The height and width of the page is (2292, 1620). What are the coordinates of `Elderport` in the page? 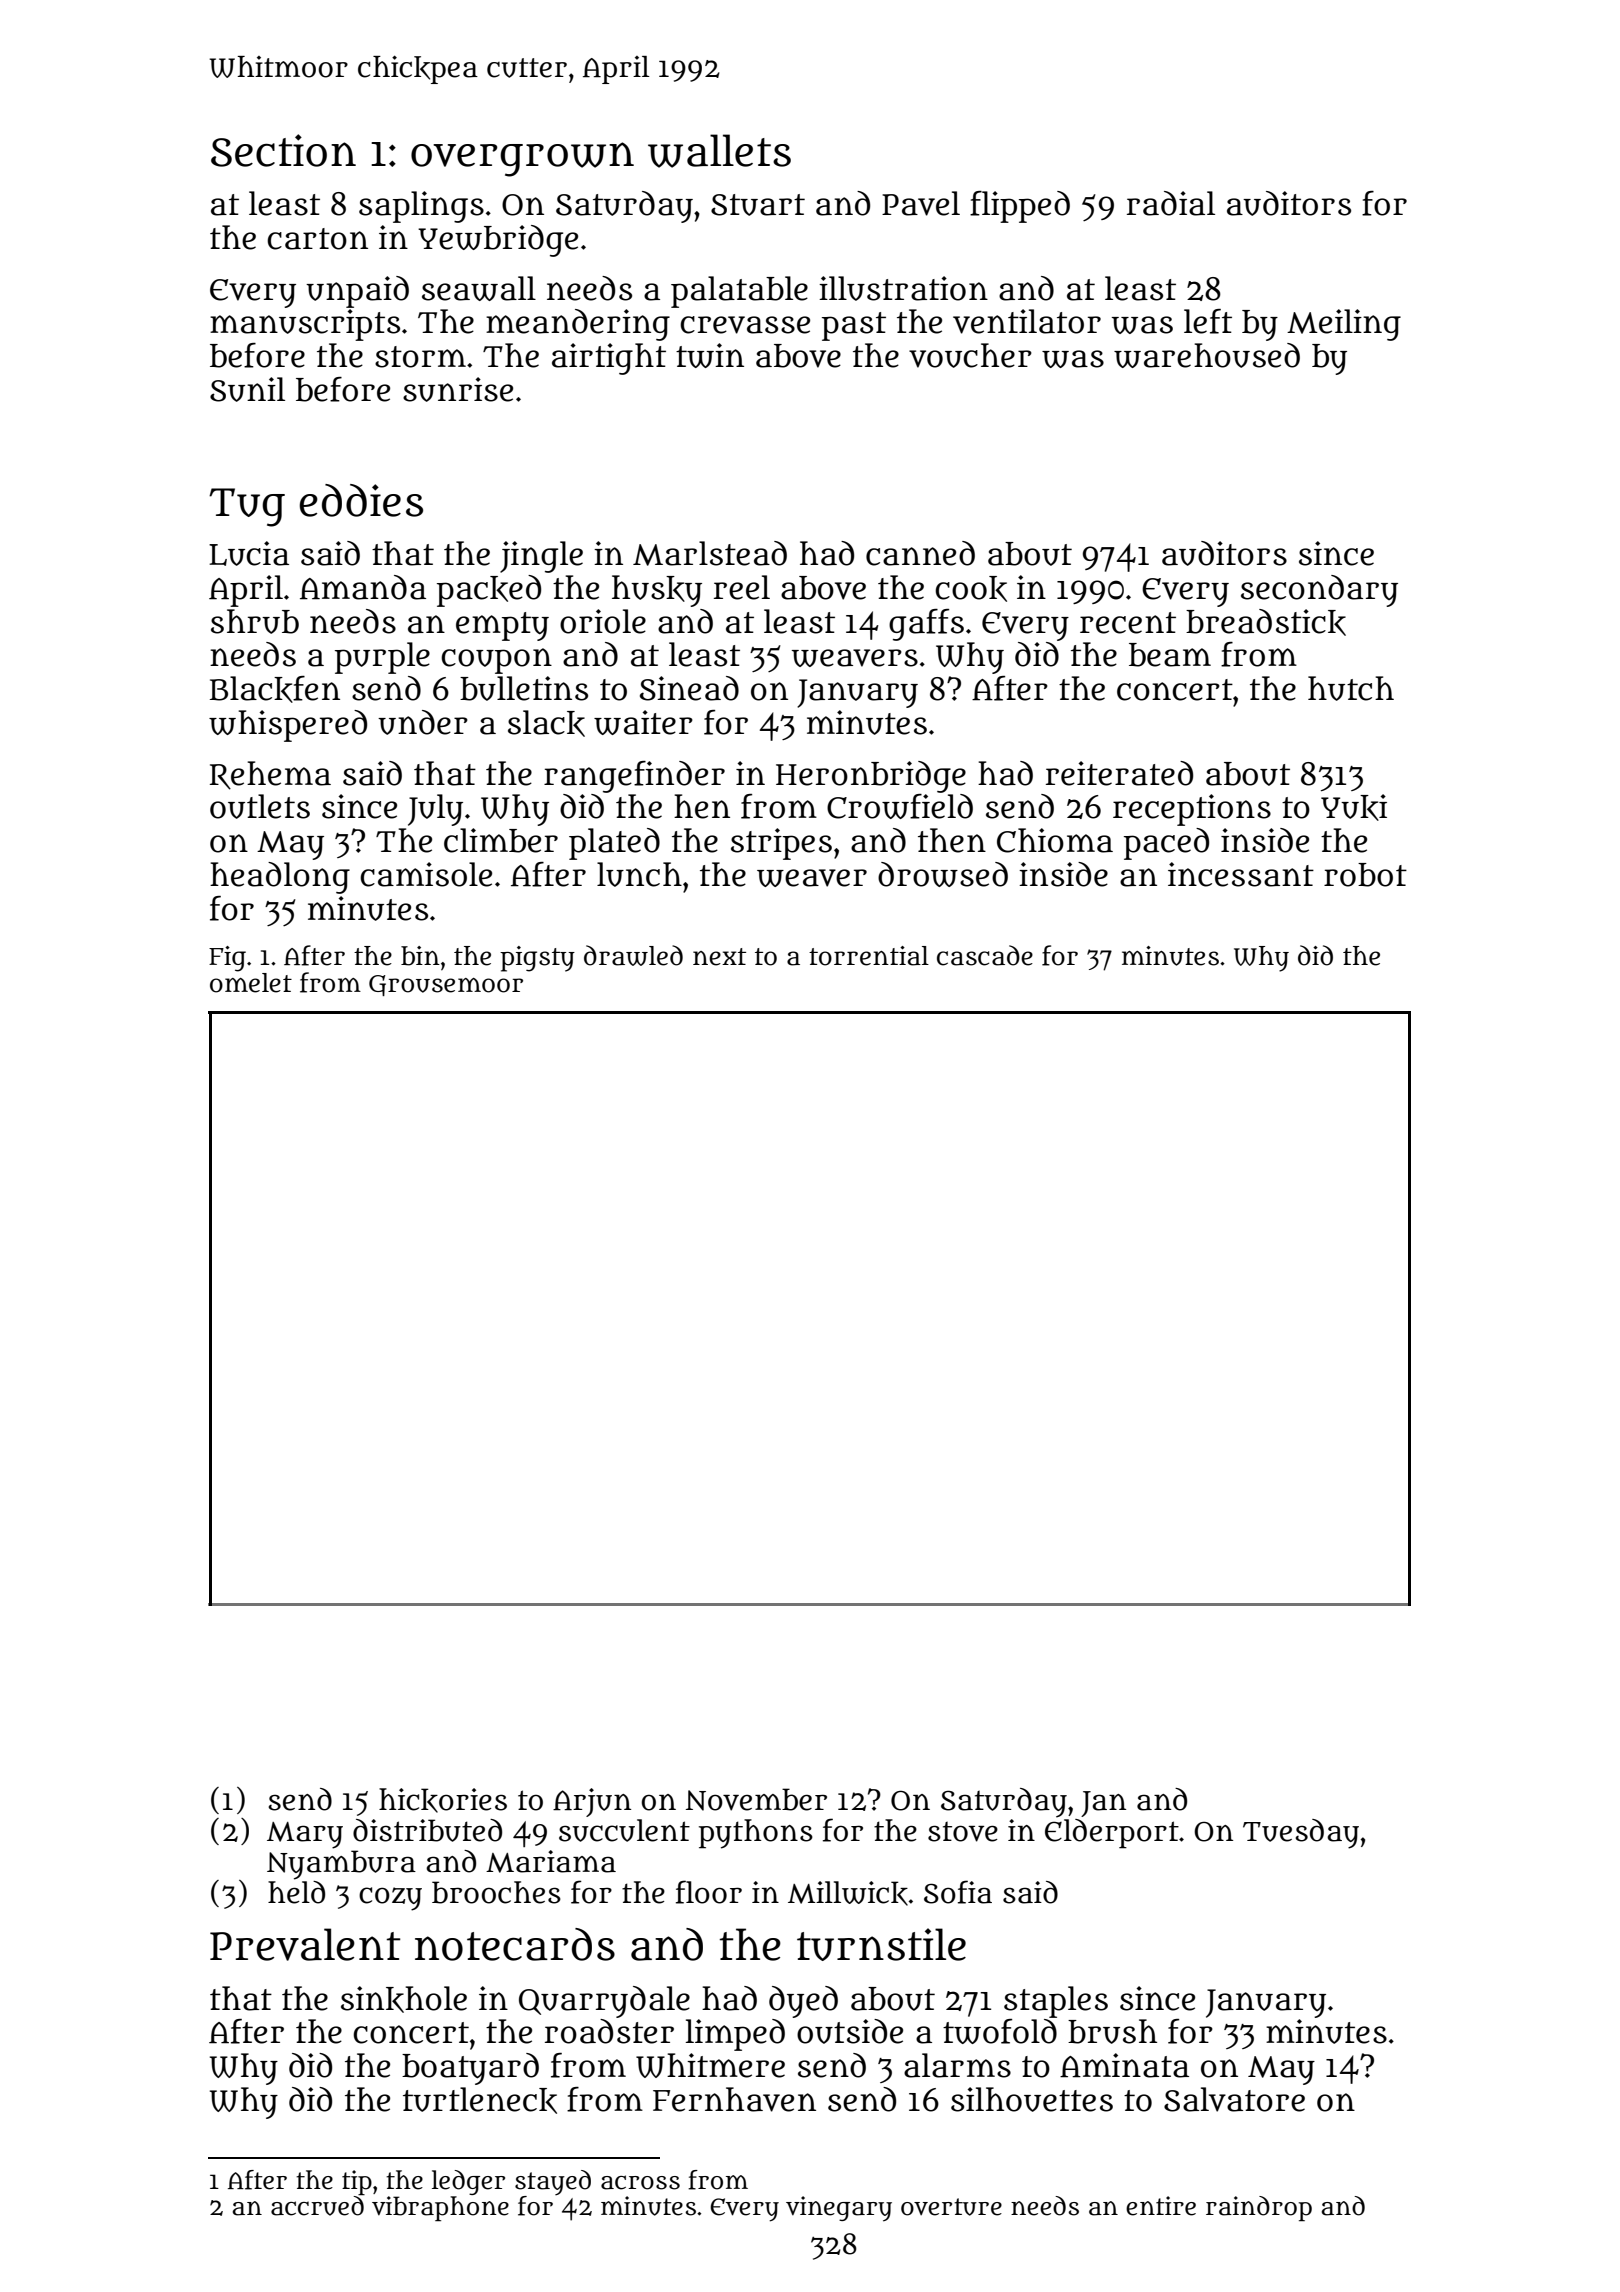 It's located at (1112, 1834).
